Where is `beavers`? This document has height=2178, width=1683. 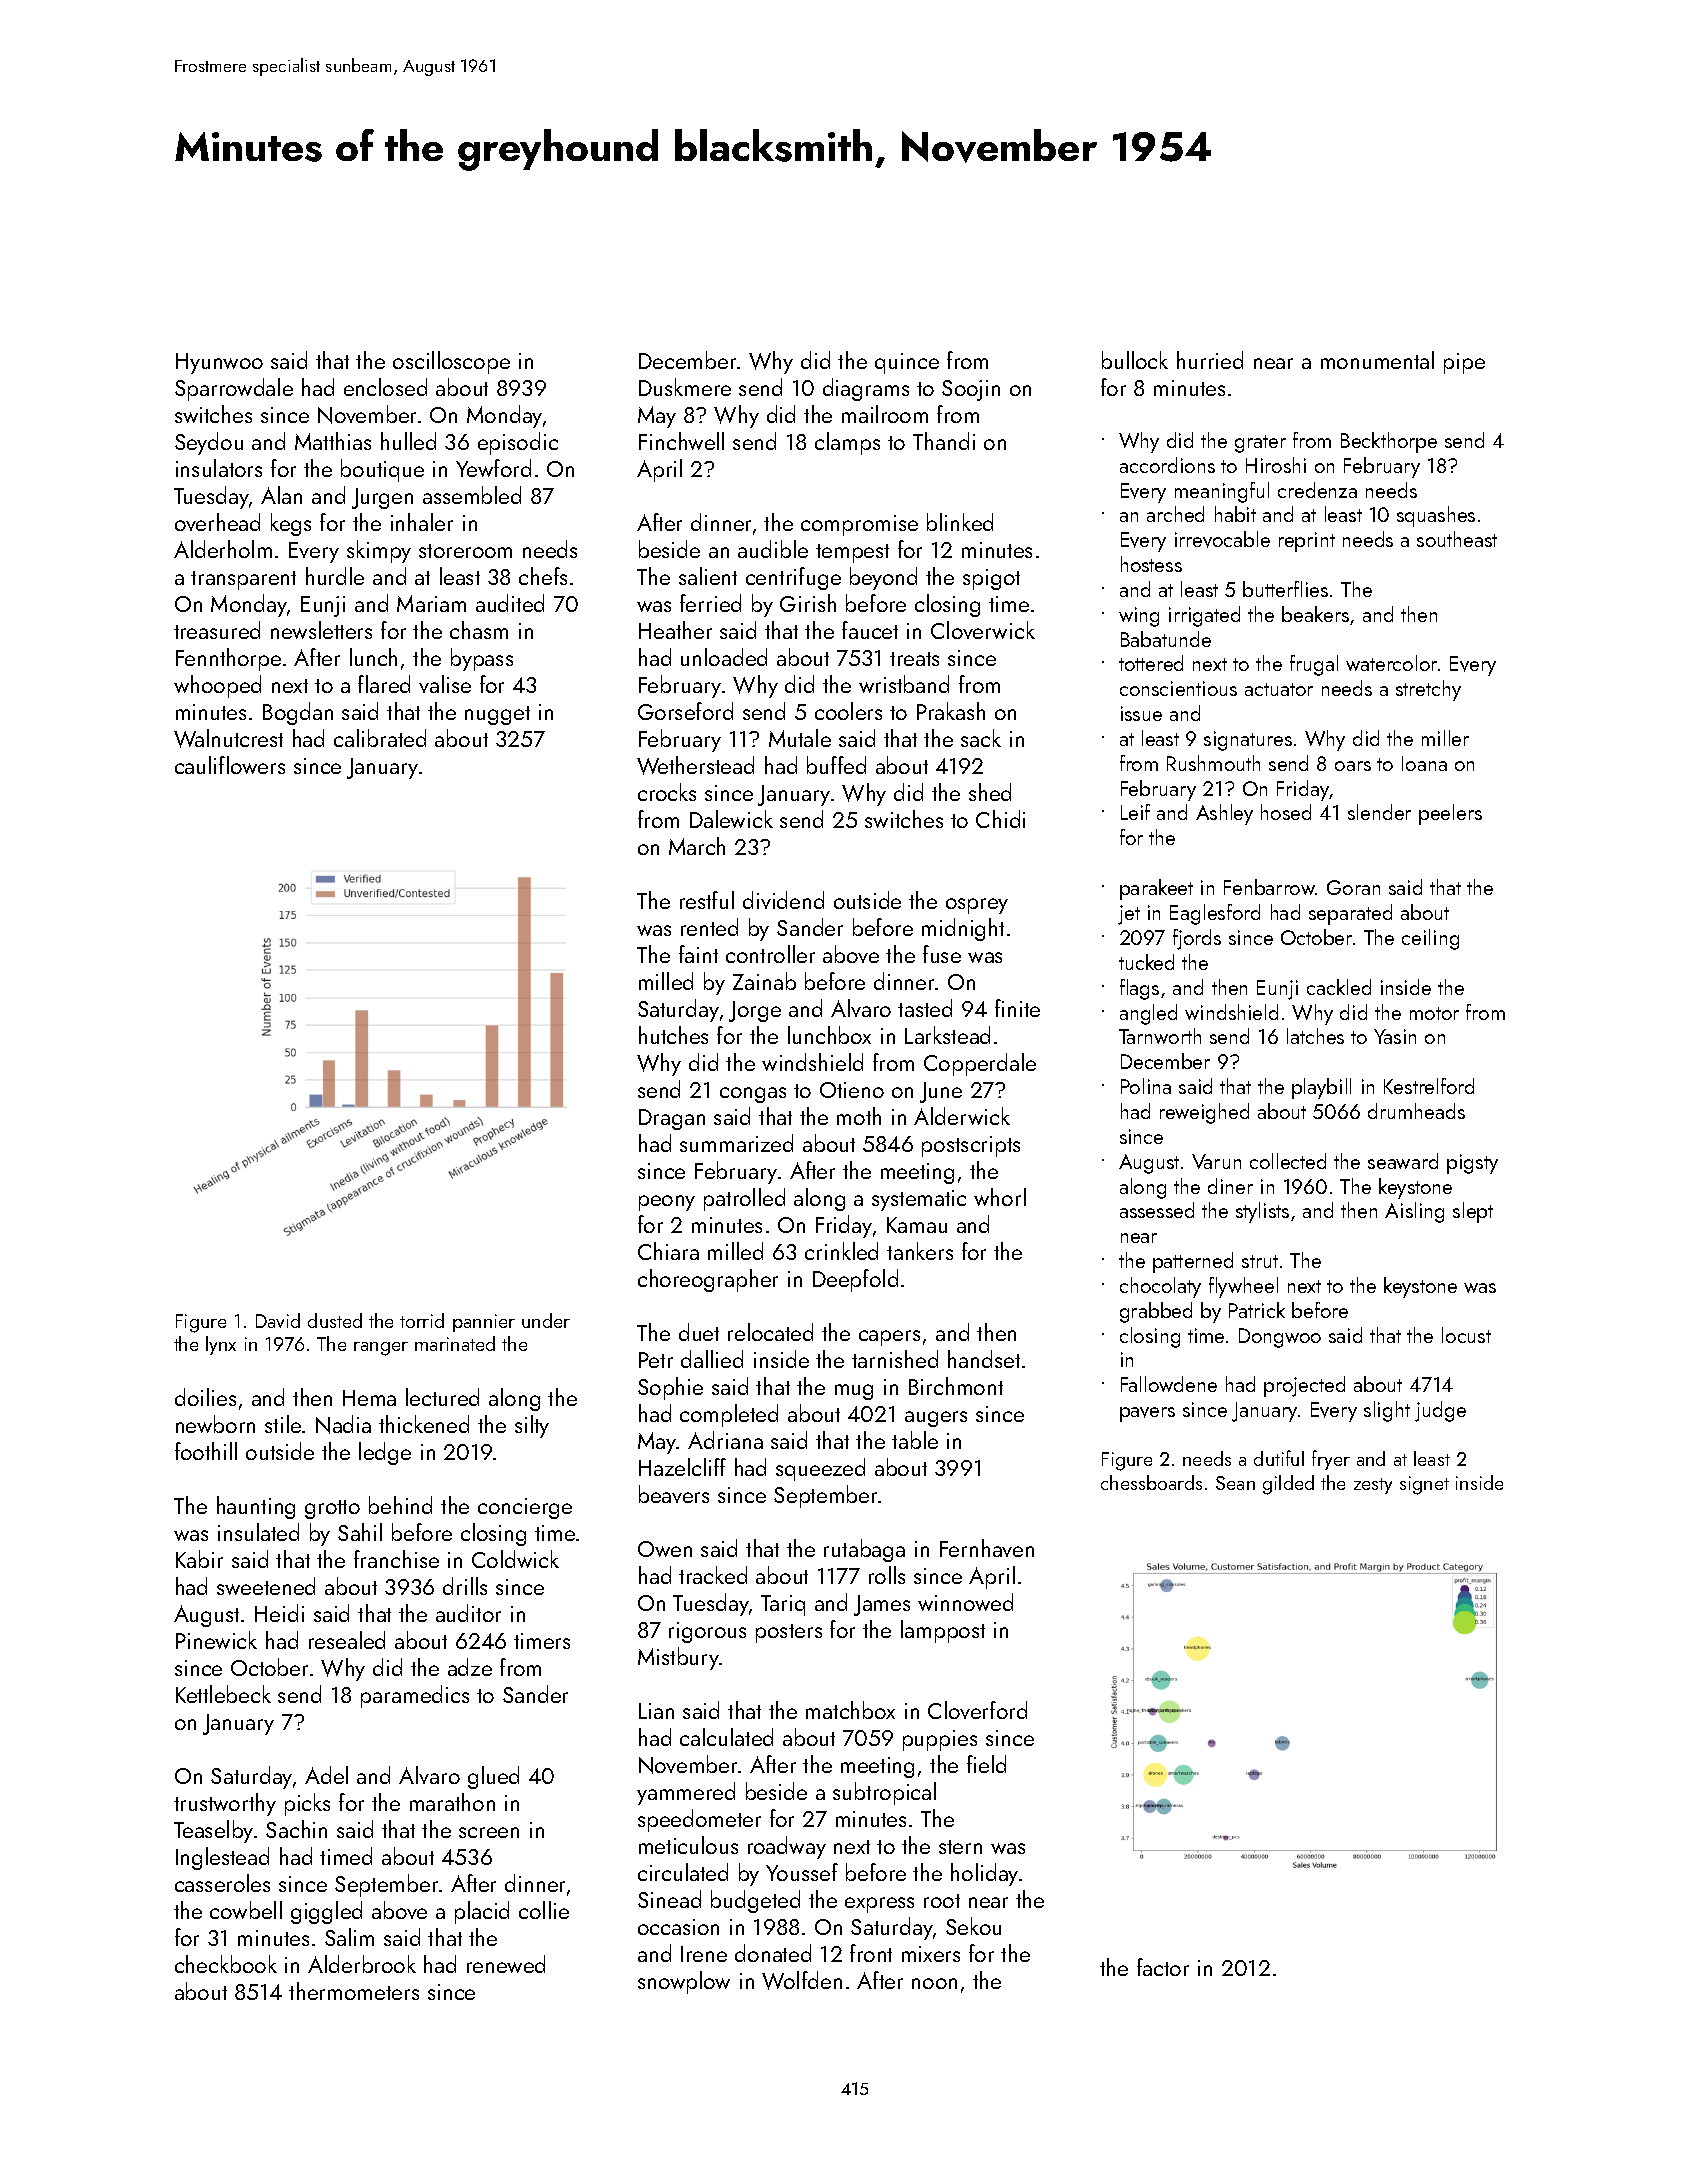
beavers is located at coordinates (674, 1494).
